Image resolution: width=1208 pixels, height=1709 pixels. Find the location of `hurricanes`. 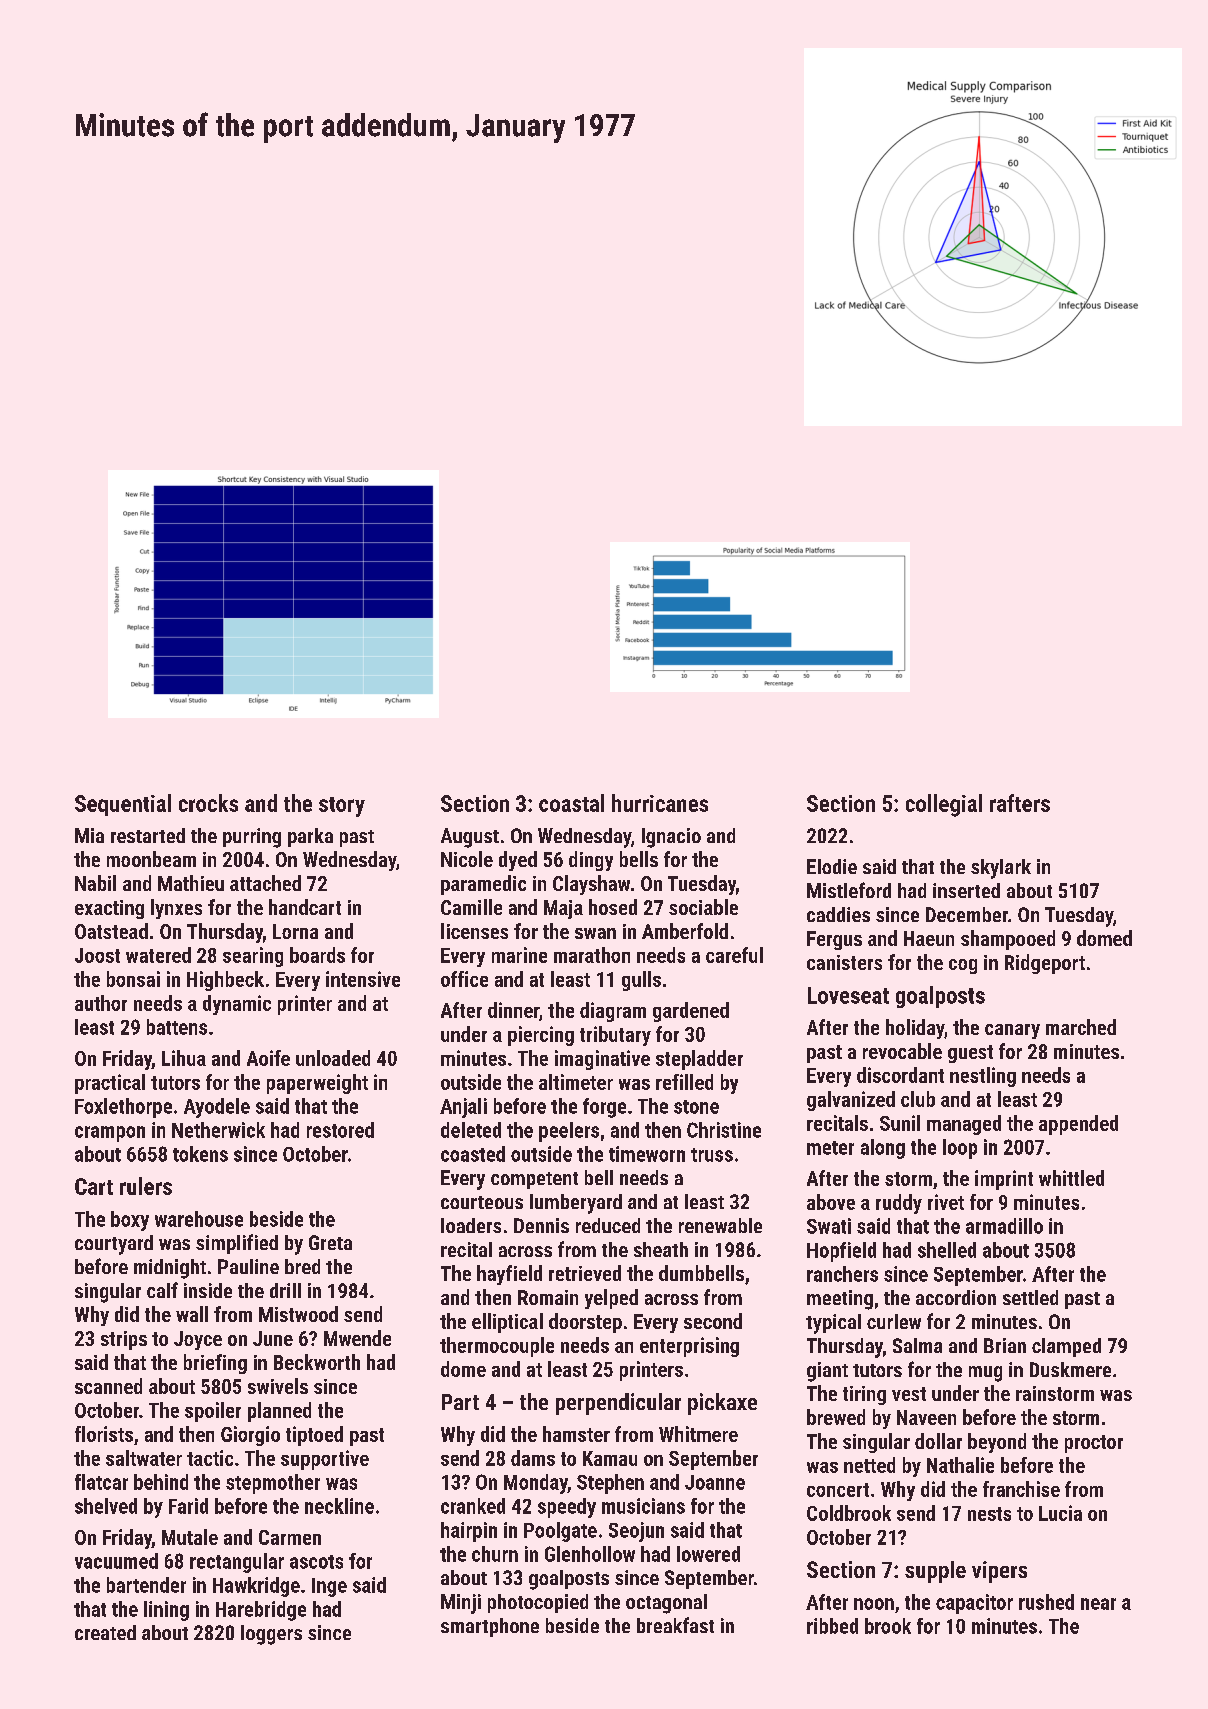

hurricanes is located at coordinates (660, 803).
